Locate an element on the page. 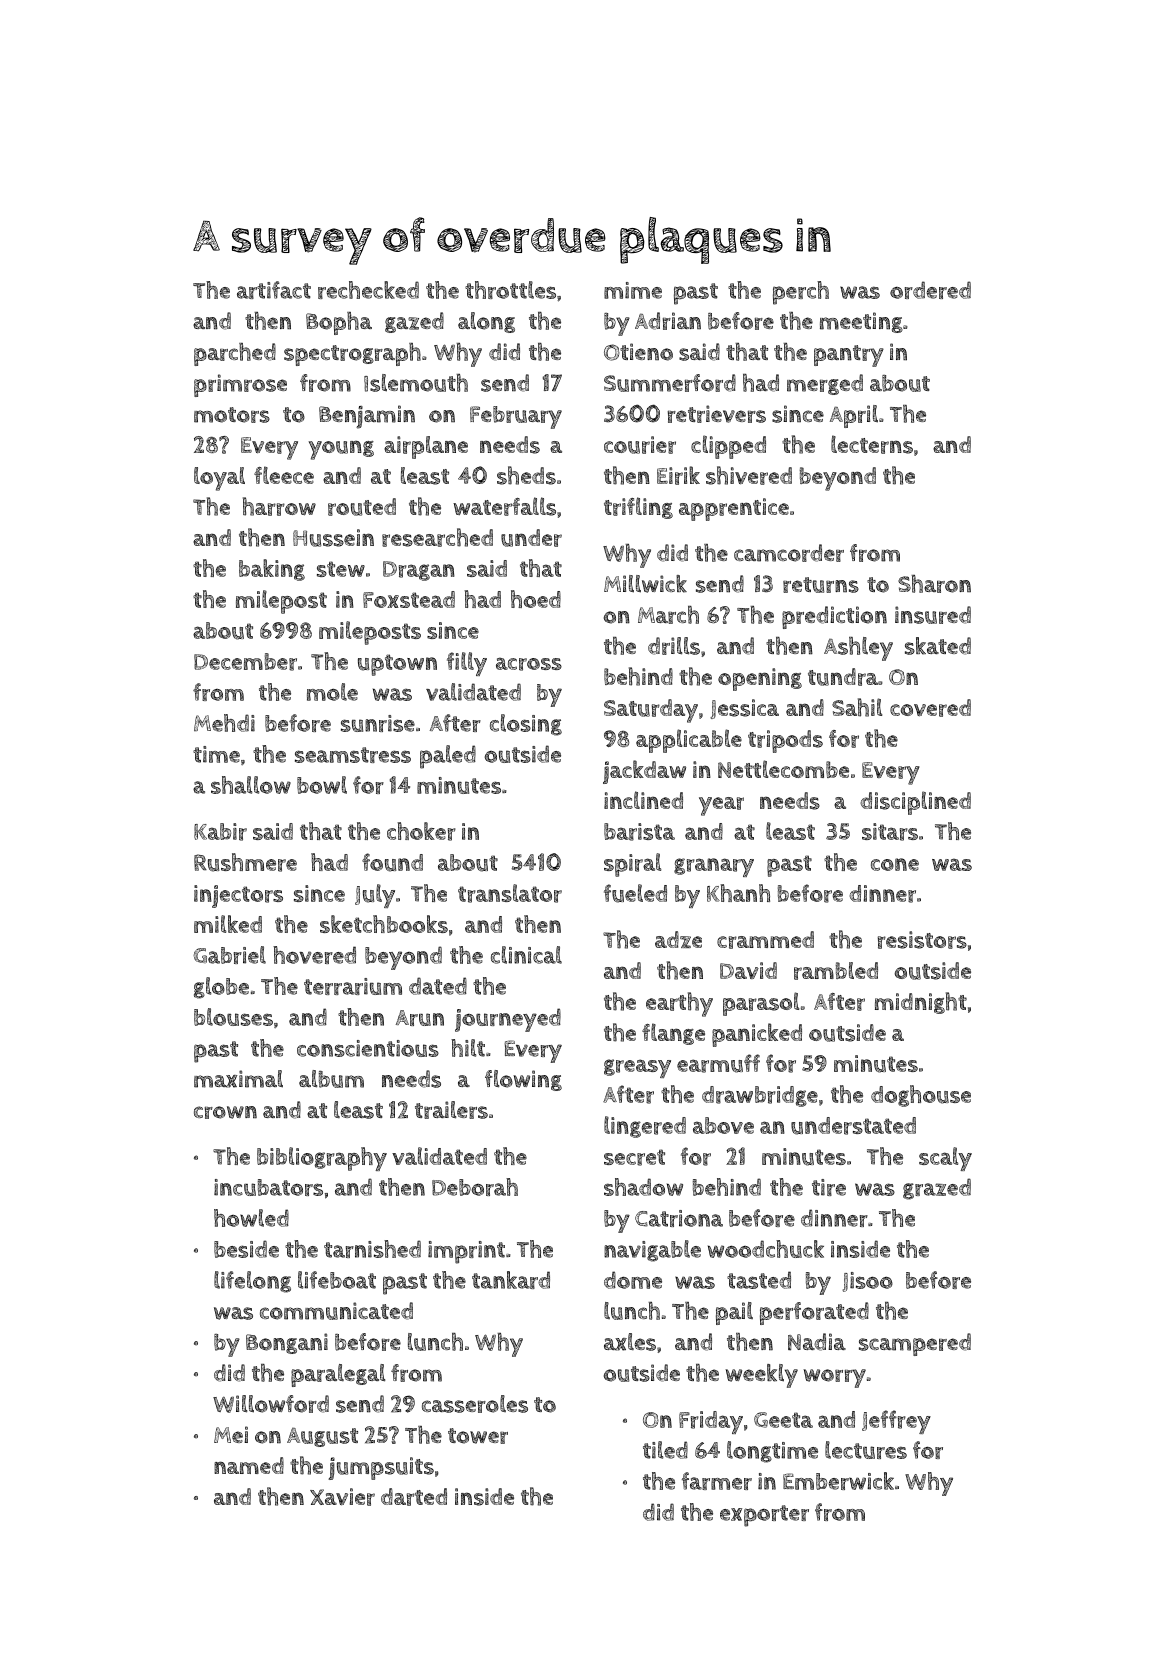 This image has width=1165, height=1654. filly is located at coordinates (467, 664).
